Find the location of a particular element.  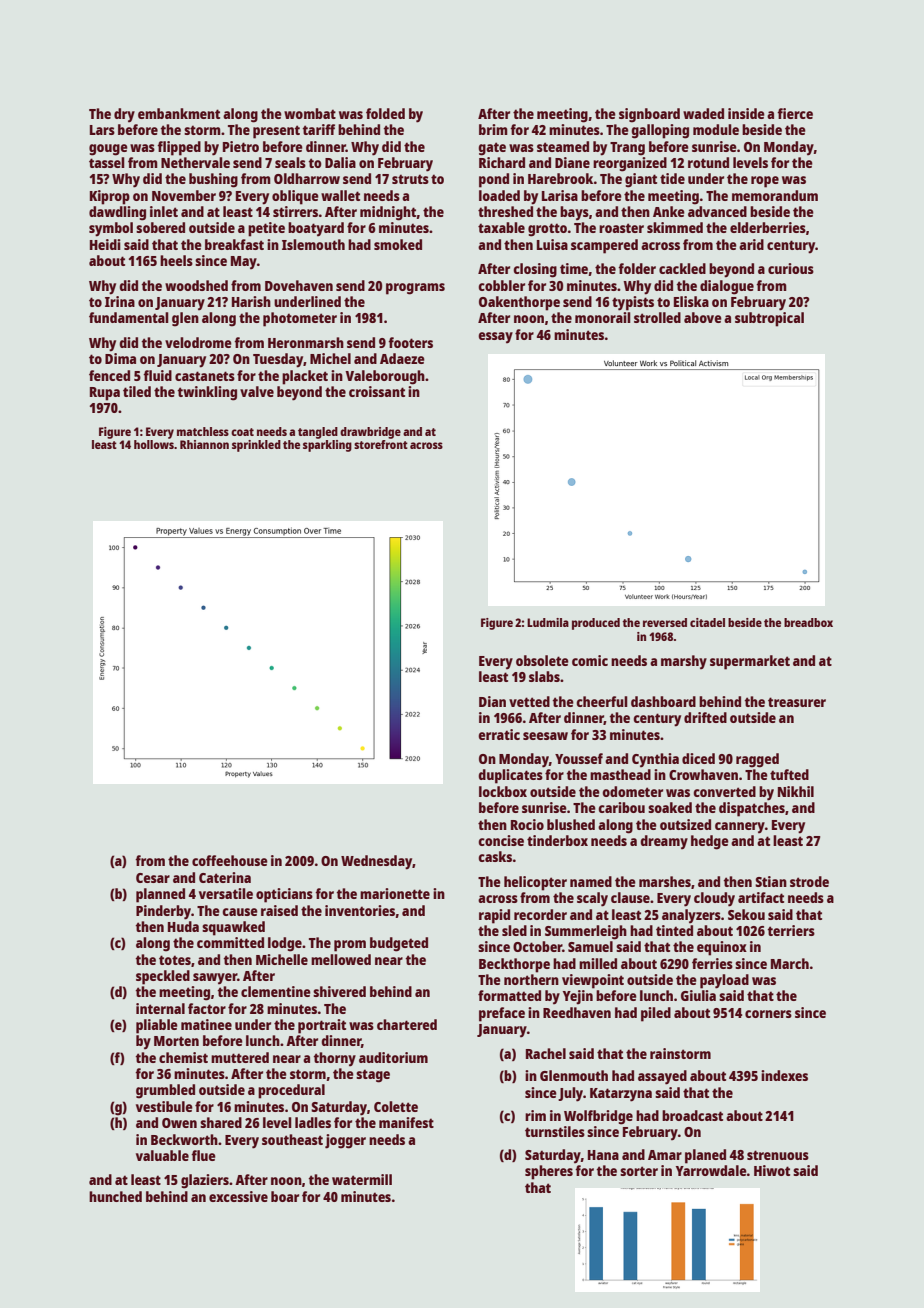

fierce is located at coordinates (795, 113).
